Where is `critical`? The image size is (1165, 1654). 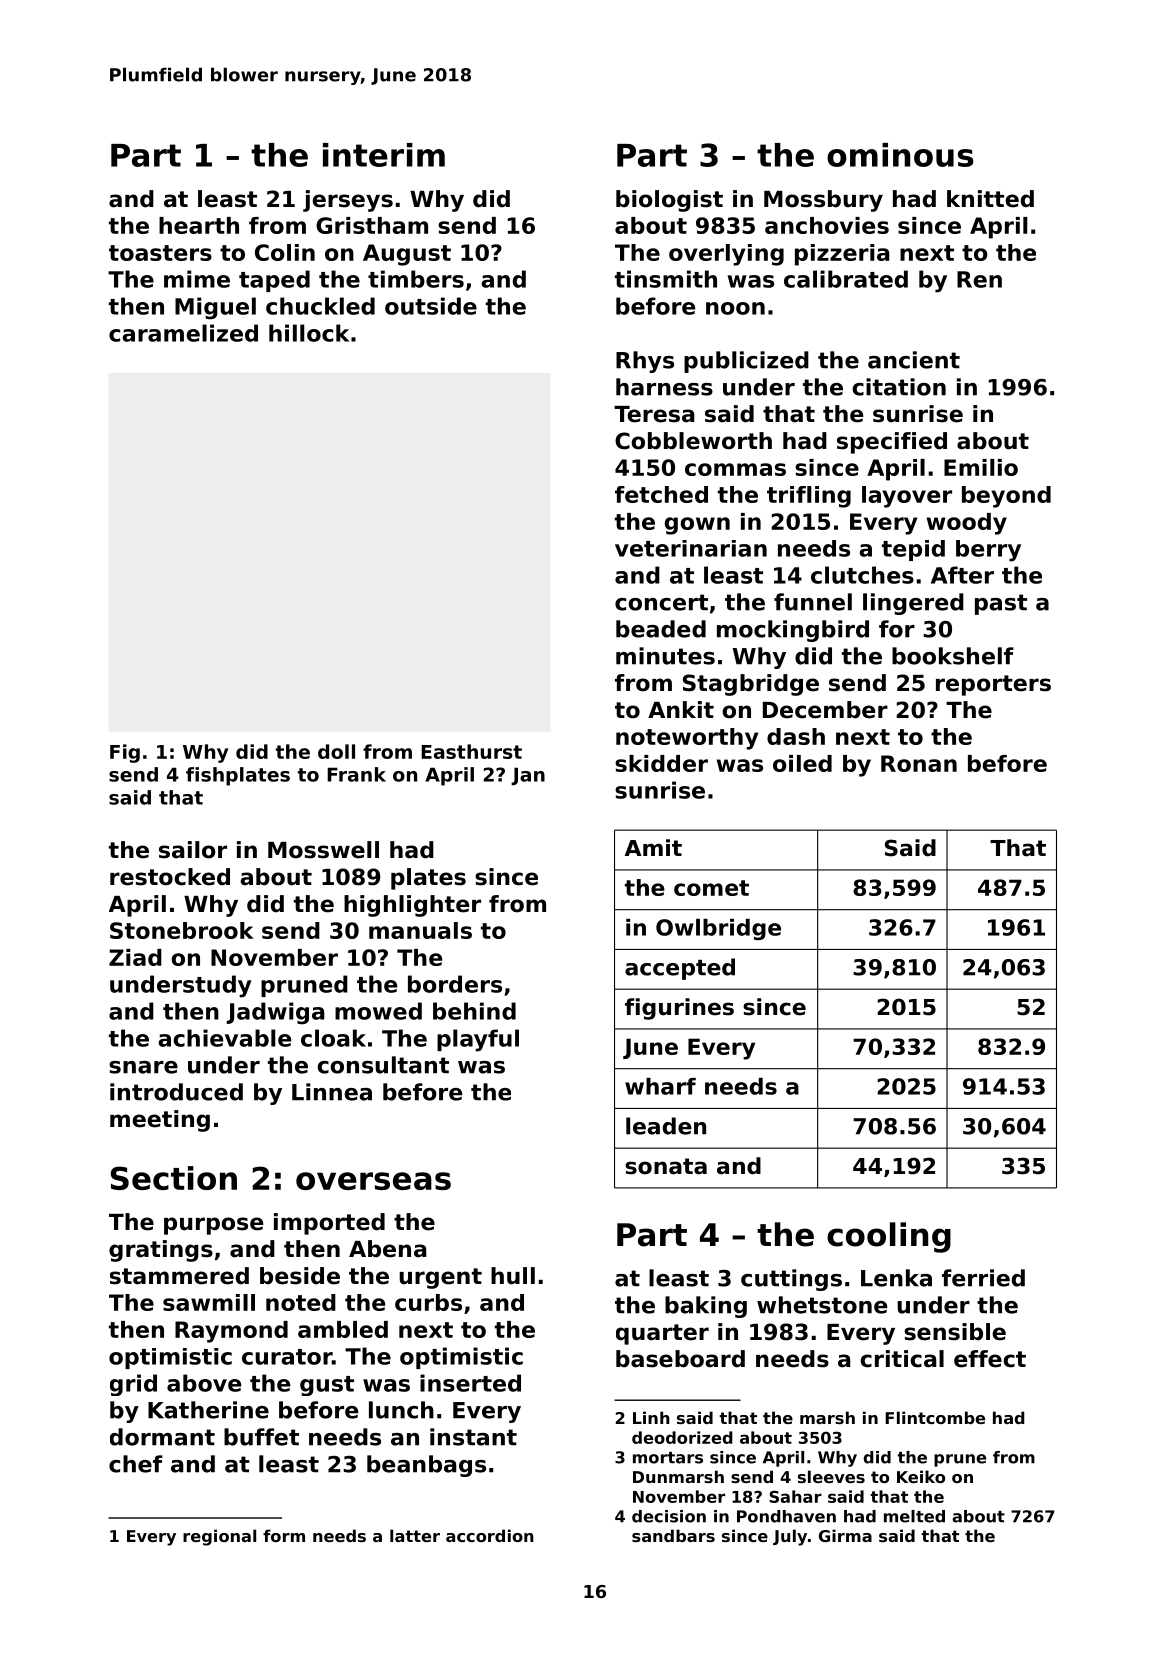
critical is located at coordinates (902, 1359).
